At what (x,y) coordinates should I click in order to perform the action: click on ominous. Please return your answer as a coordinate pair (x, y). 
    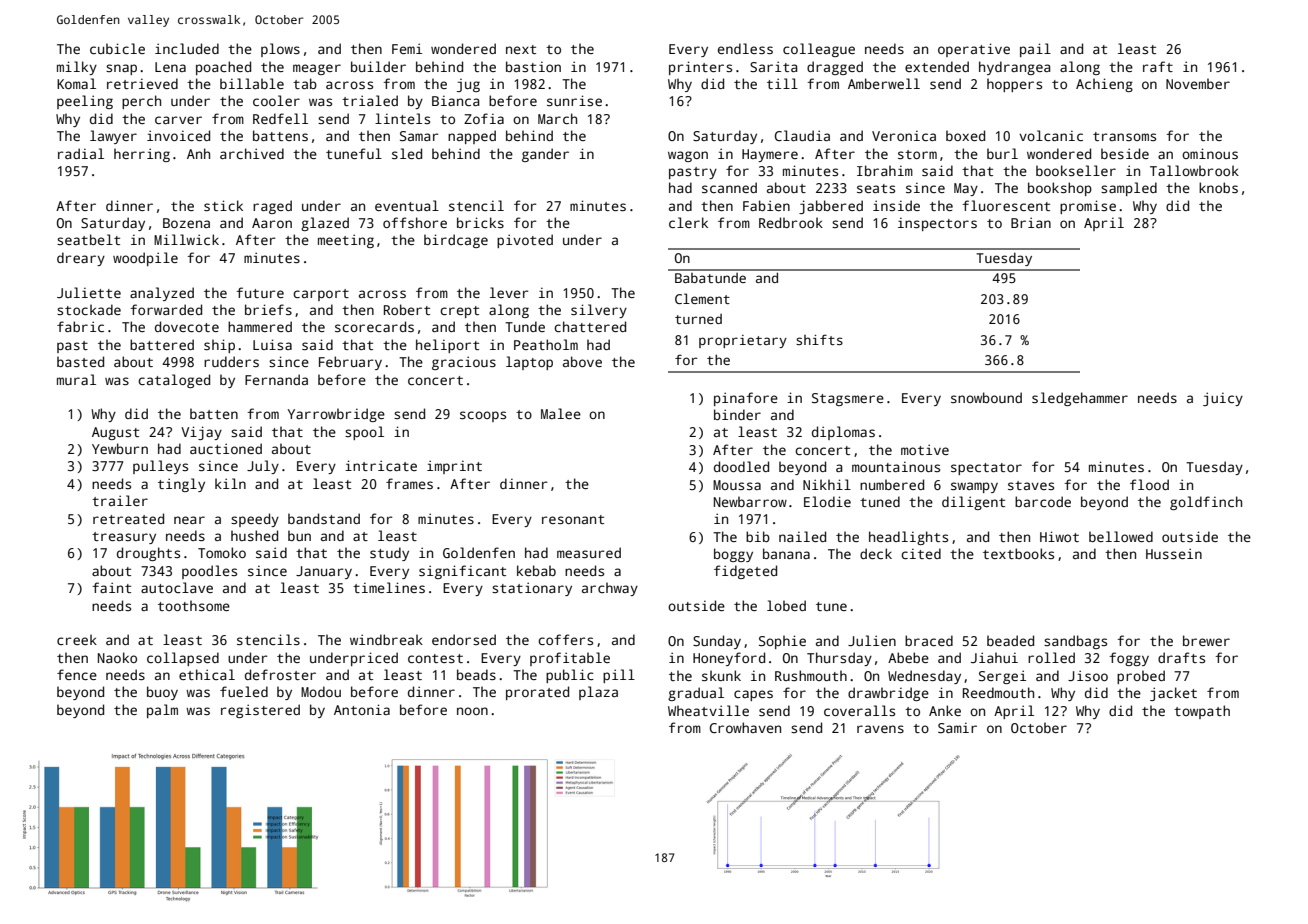
    Looking at the image, I should click on (1210, 153).
